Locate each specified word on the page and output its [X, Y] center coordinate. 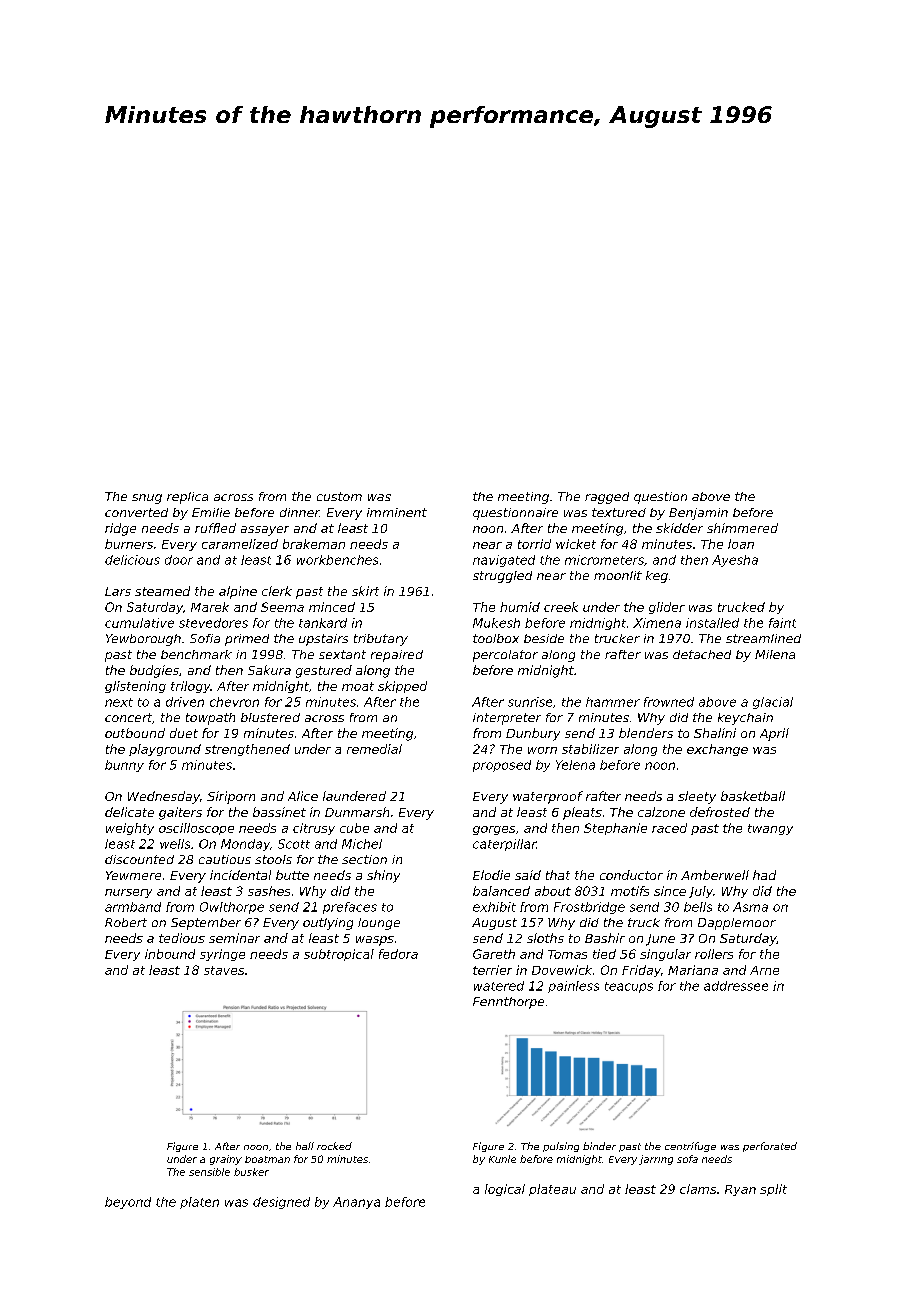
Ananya [356, 1203]
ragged [607, 498]
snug [147, 499]
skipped [402, 687]
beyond [128, 1203]
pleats [582, 813]
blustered [270, 717]
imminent [397, 512]
